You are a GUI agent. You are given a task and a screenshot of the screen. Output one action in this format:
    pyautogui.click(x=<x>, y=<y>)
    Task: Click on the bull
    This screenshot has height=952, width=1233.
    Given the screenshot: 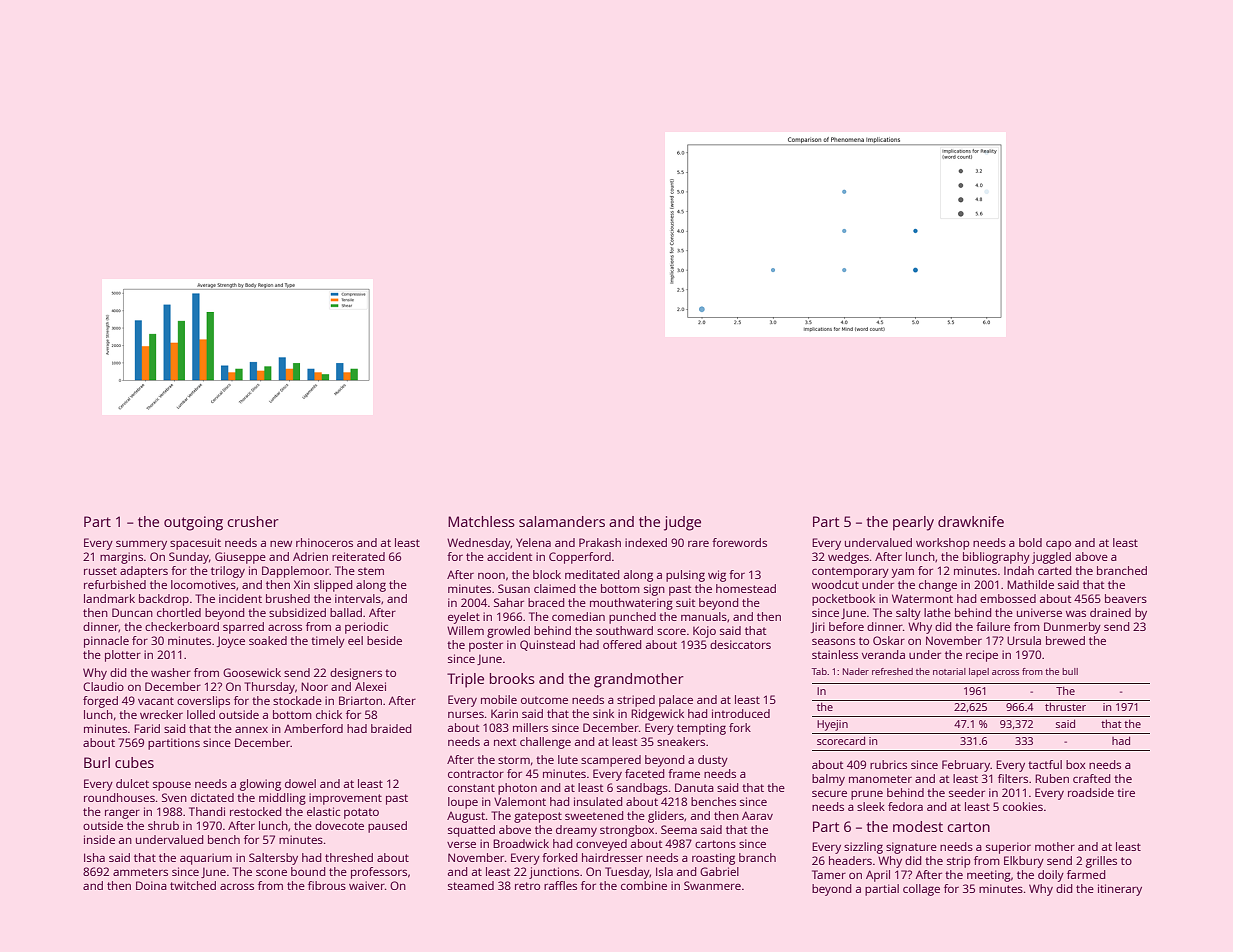 What is the action you would take?
    pyautogui.click(x=1070, y=671)
